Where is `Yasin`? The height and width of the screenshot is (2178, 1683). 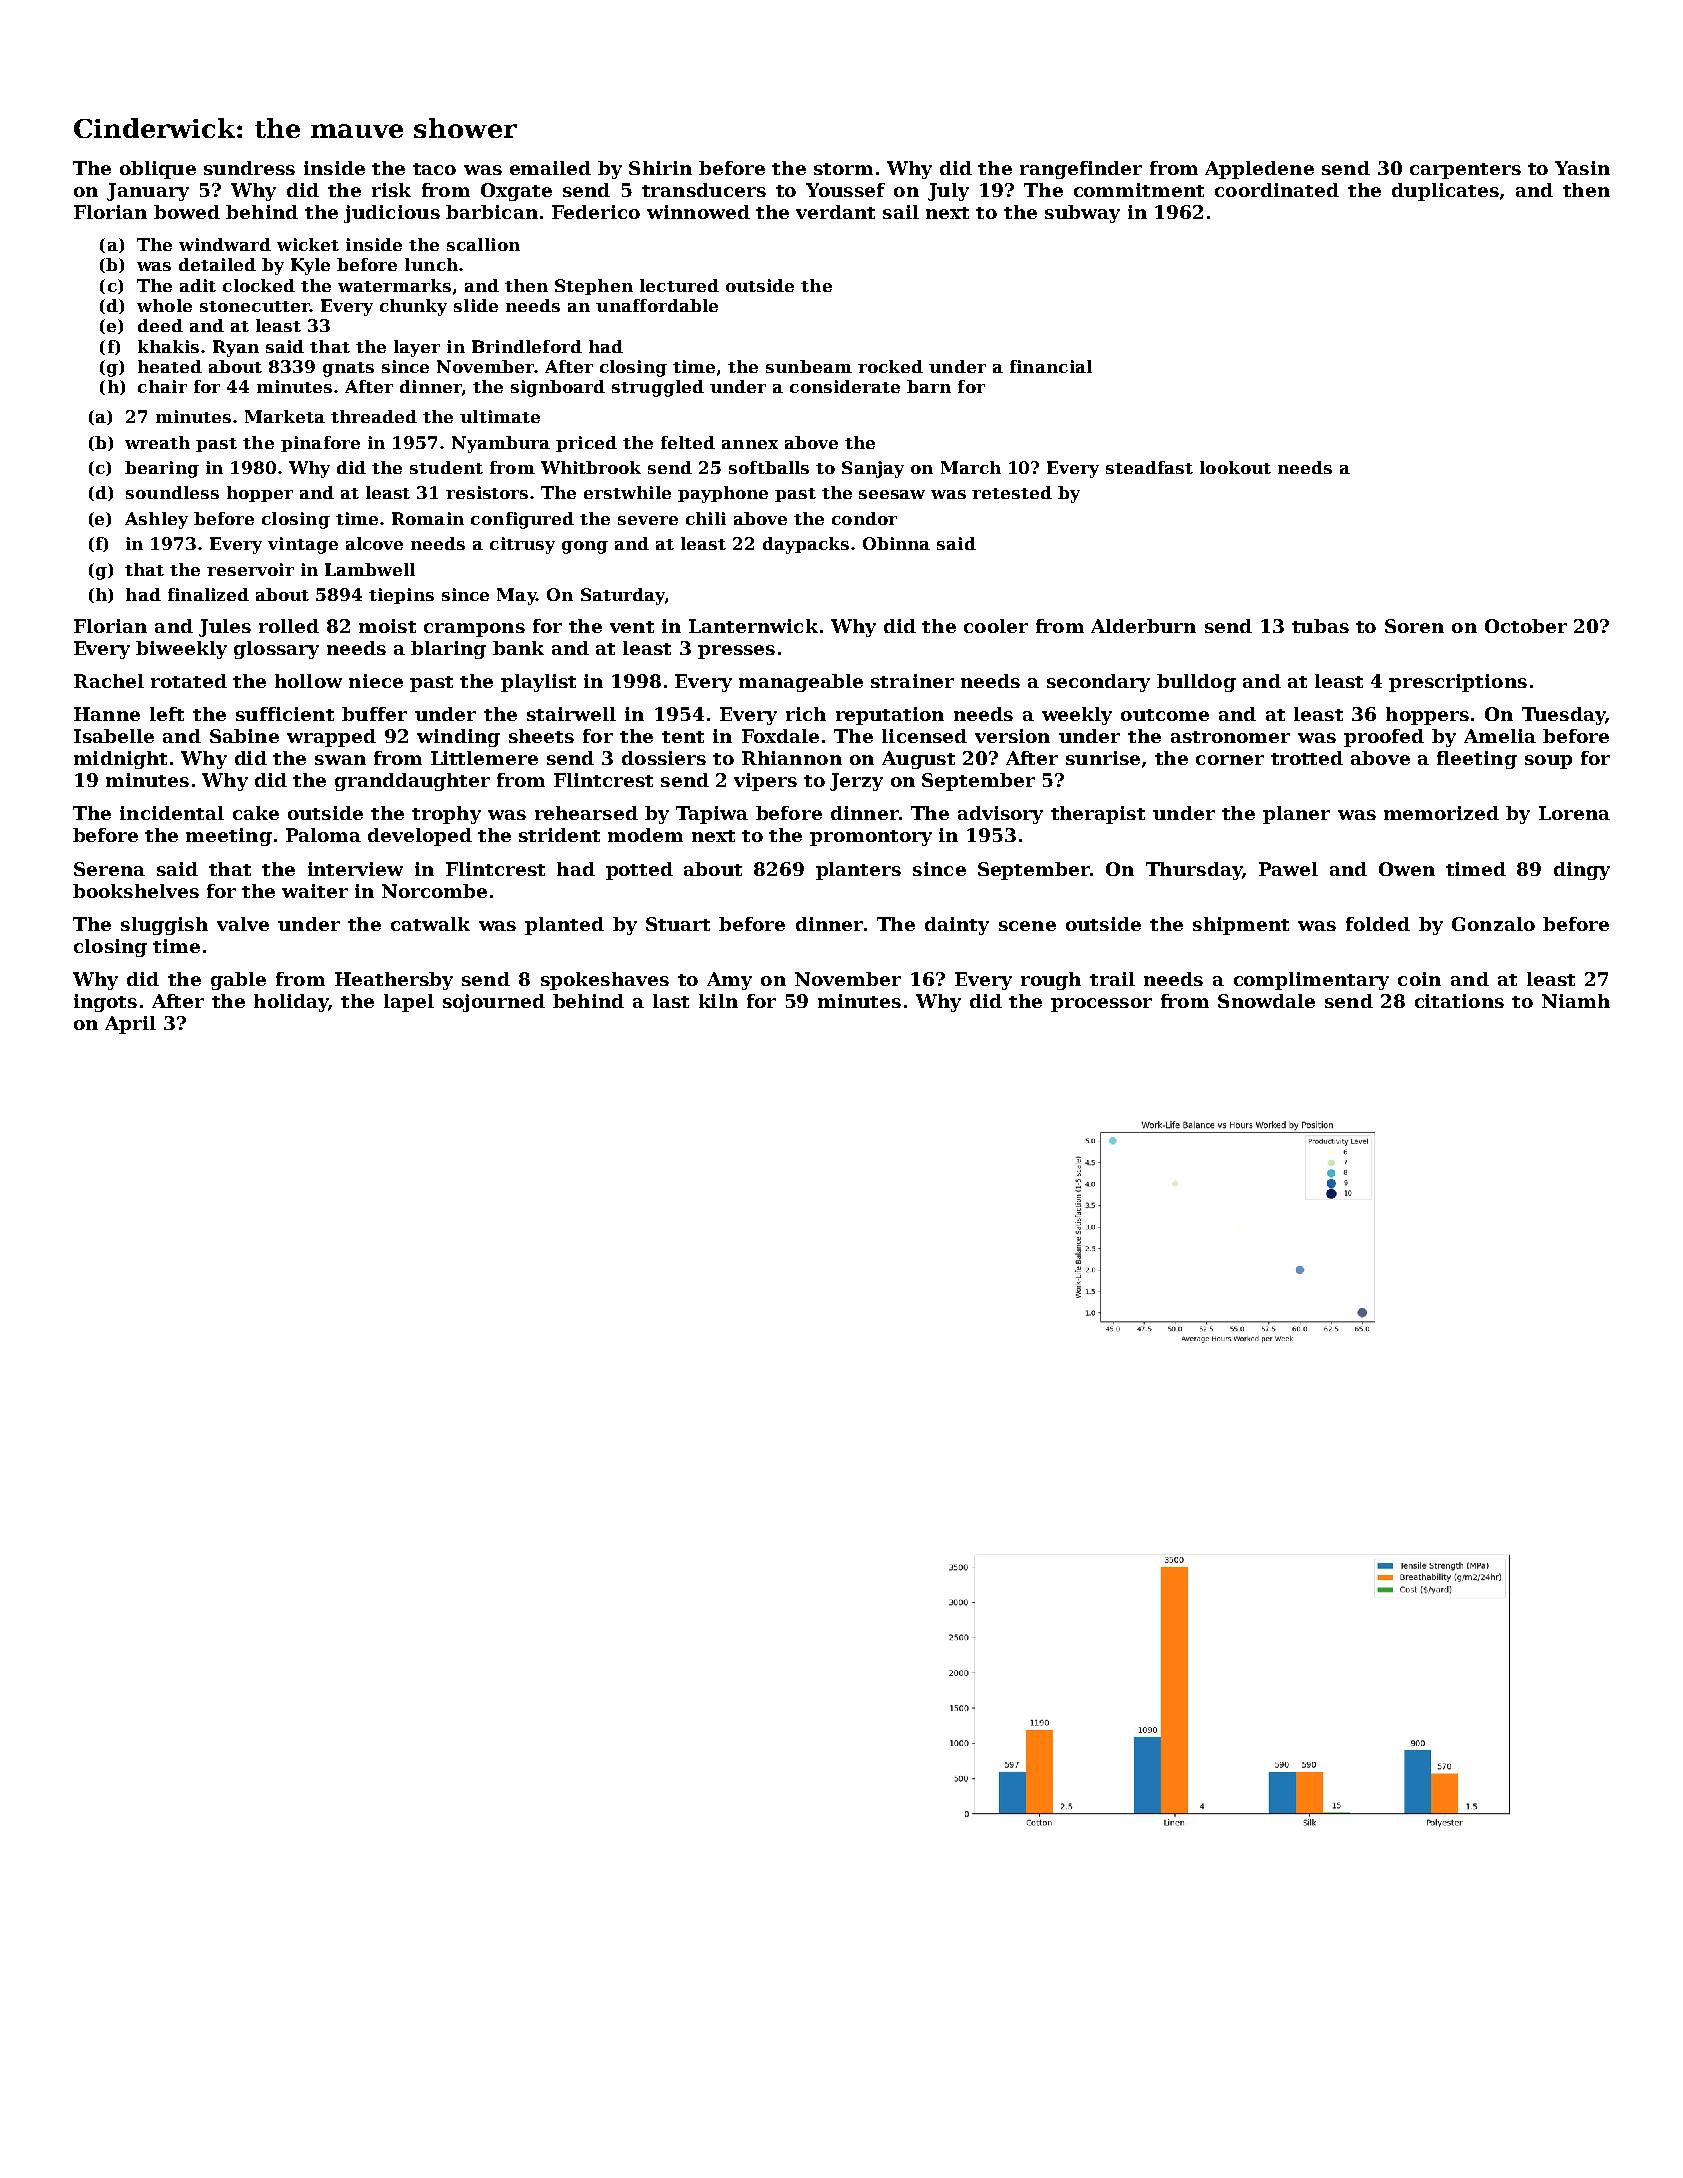
Yasin is located at coordinates (1582, 168).
